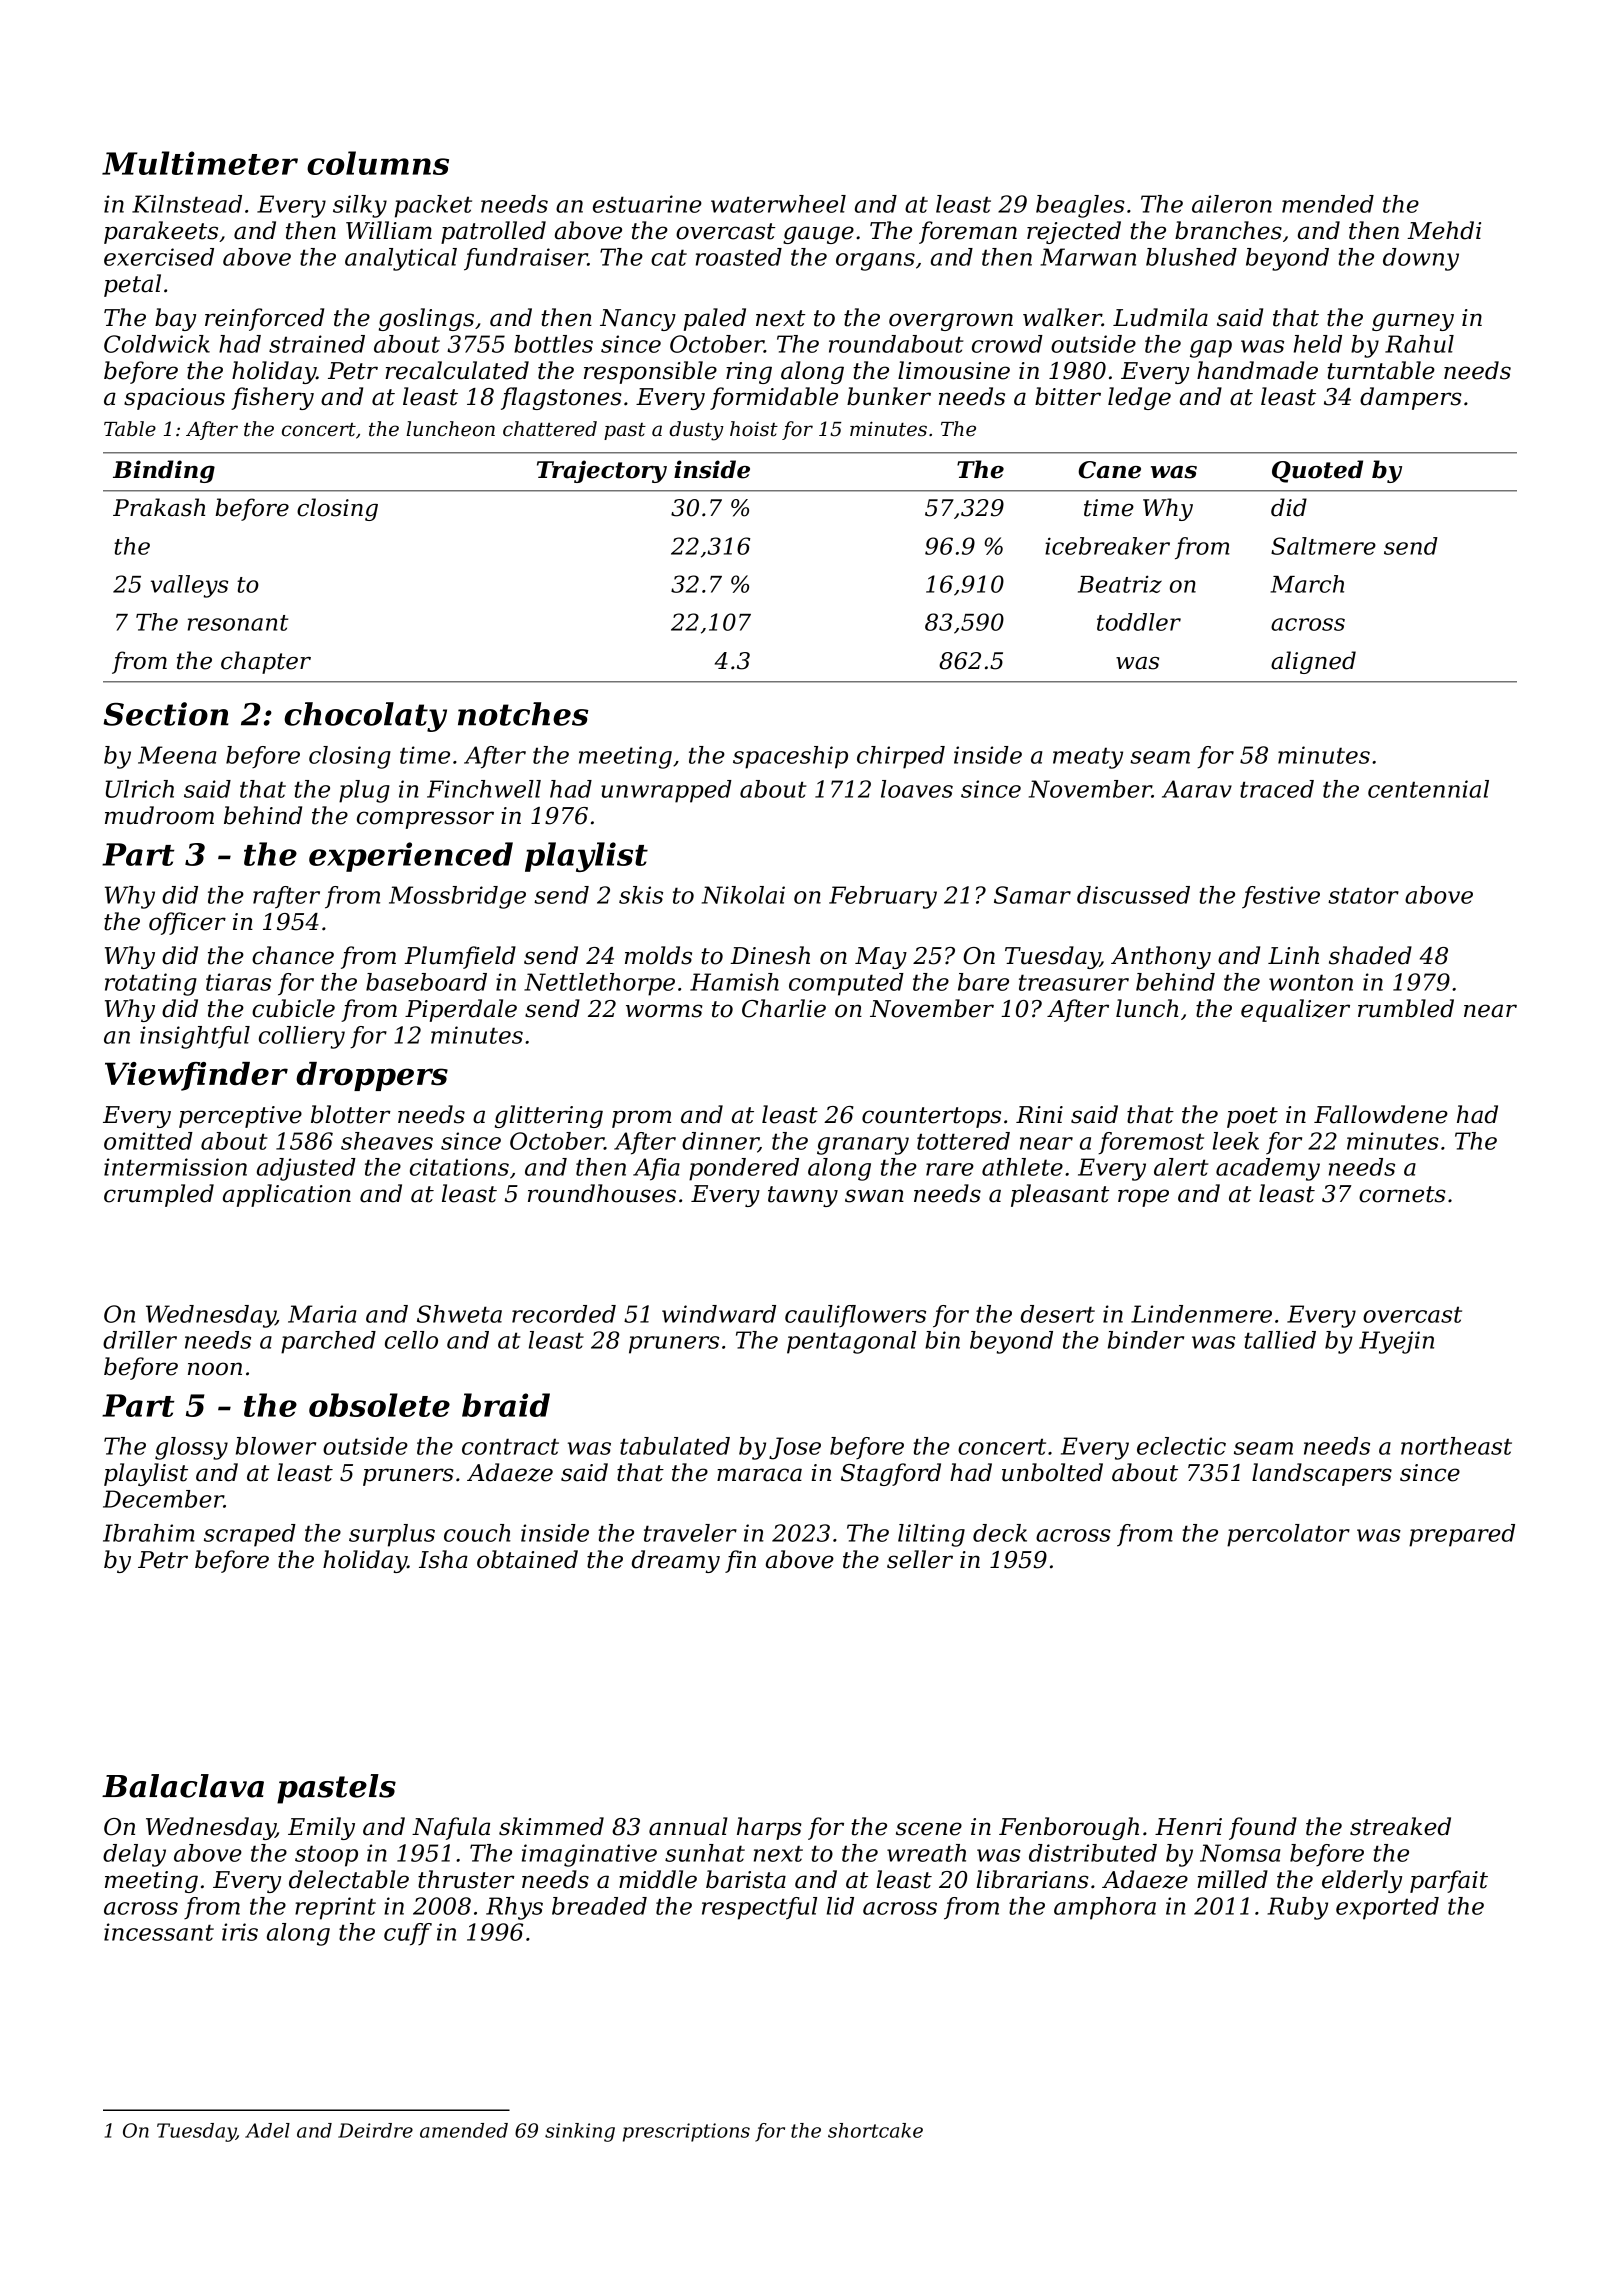 The width and height of the screenshot is (1620, 2292). What do you see at coordinates (1387, 1908) in the screenshot?
I see `exported` at bounding box center [1387, 1908].
